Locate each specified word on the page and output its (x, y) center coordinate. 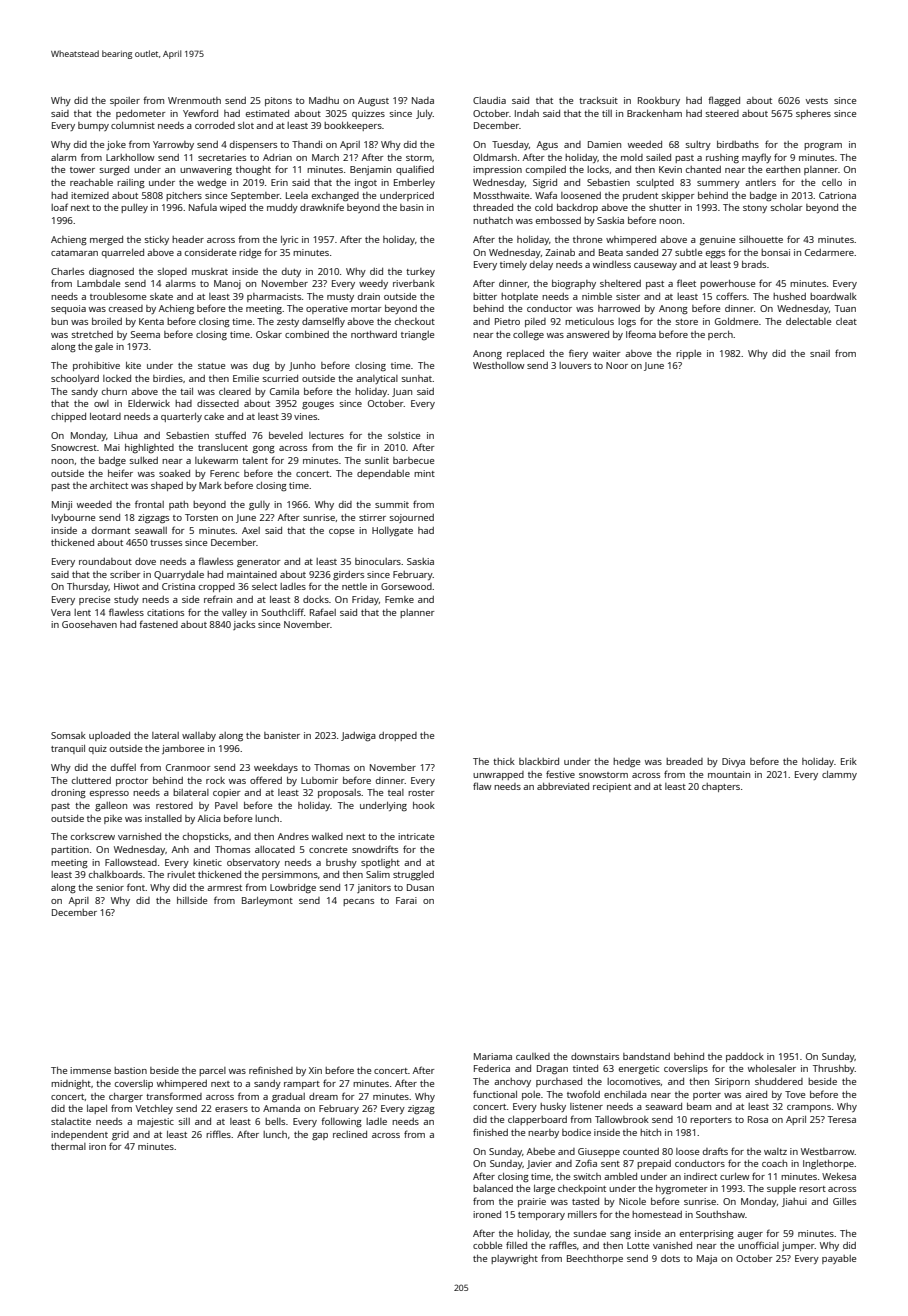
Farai (406, 900)
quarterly (181, 417)
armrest (224, 888)
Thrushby (834, 1069)
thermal (68, 1146)
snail (820, 353)
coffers (731, 296)
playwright (514, 1260)
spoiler (125, 101)
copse (341, 532)
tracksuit (598, 100)
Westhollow (498, 365)
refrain (218, 599)
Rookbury (659, 101)
